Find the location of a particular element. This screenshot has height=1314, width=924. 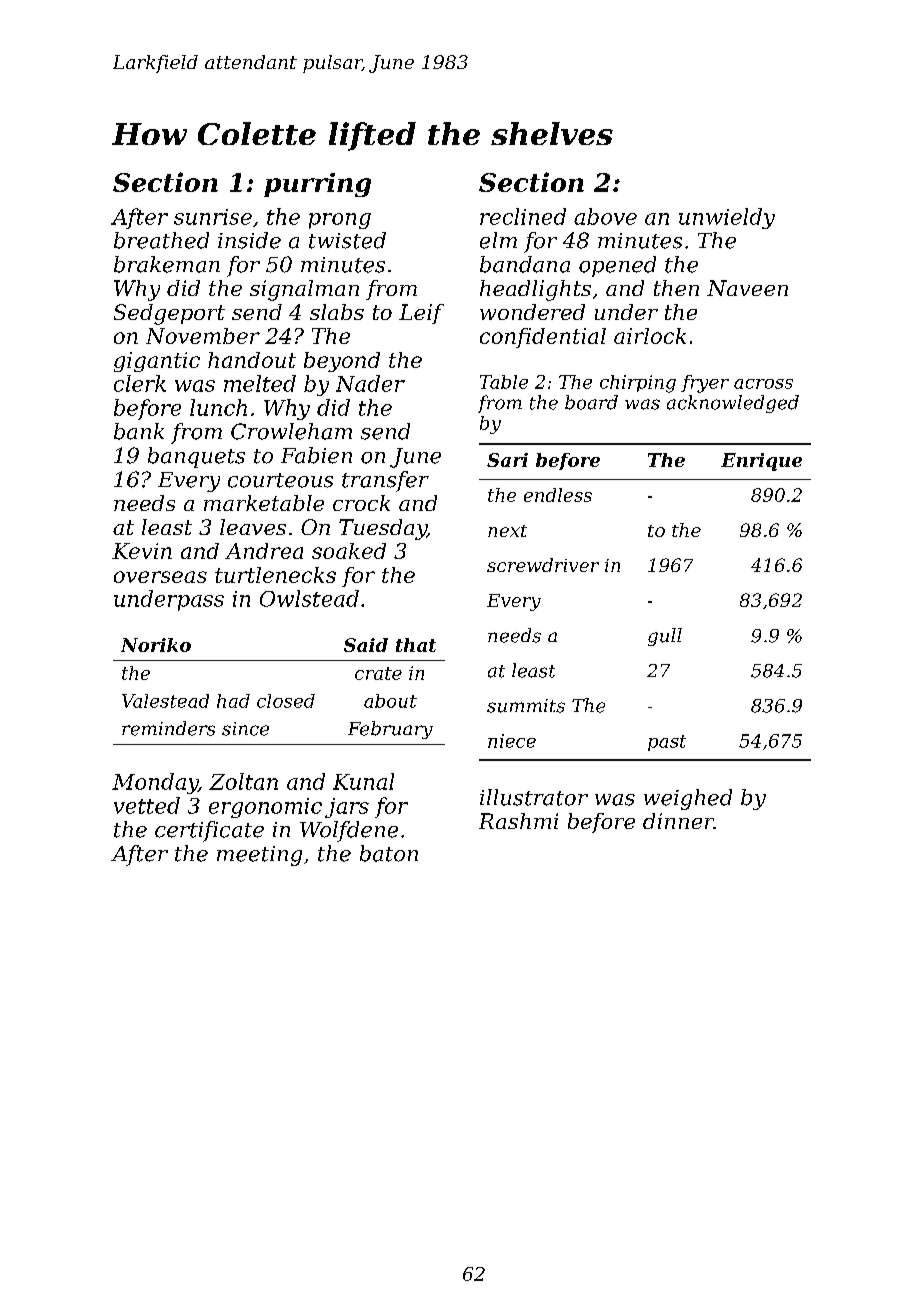

acknowledged is located at coordinates (733, 404).
